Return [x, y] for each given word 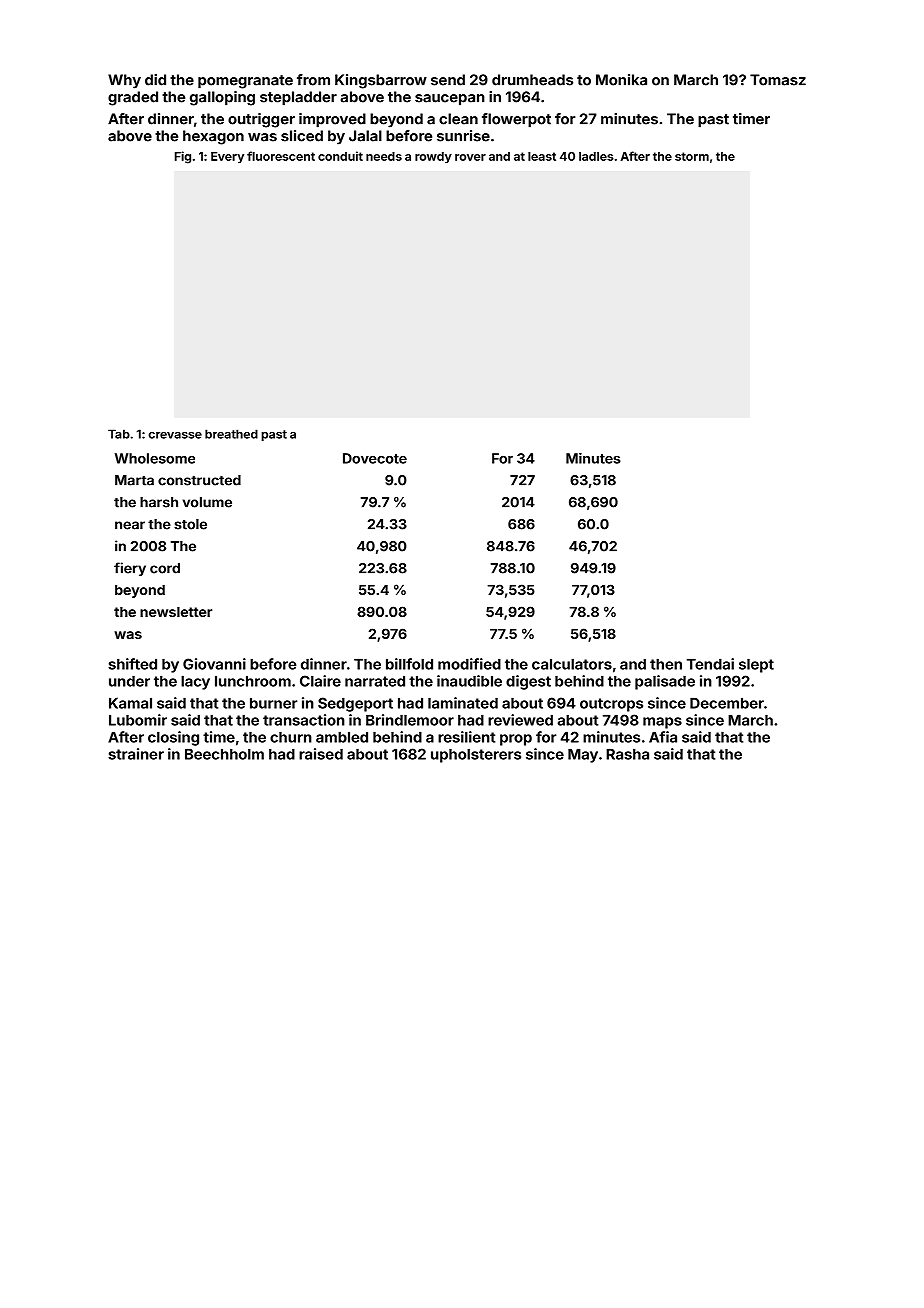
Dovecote [375, 458]
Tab [119, 434]
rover [470, 157]
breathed [231, 434]
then [666, 664]
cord [165, 568]
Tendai [710, 664]
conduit [340, 156]
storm [692, 156]
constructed [199, 480]
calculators [572, 664]
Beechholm [224, 754]
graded [133, 98]
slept [756, 665]
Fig [183, 157]
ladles [596, 156]
